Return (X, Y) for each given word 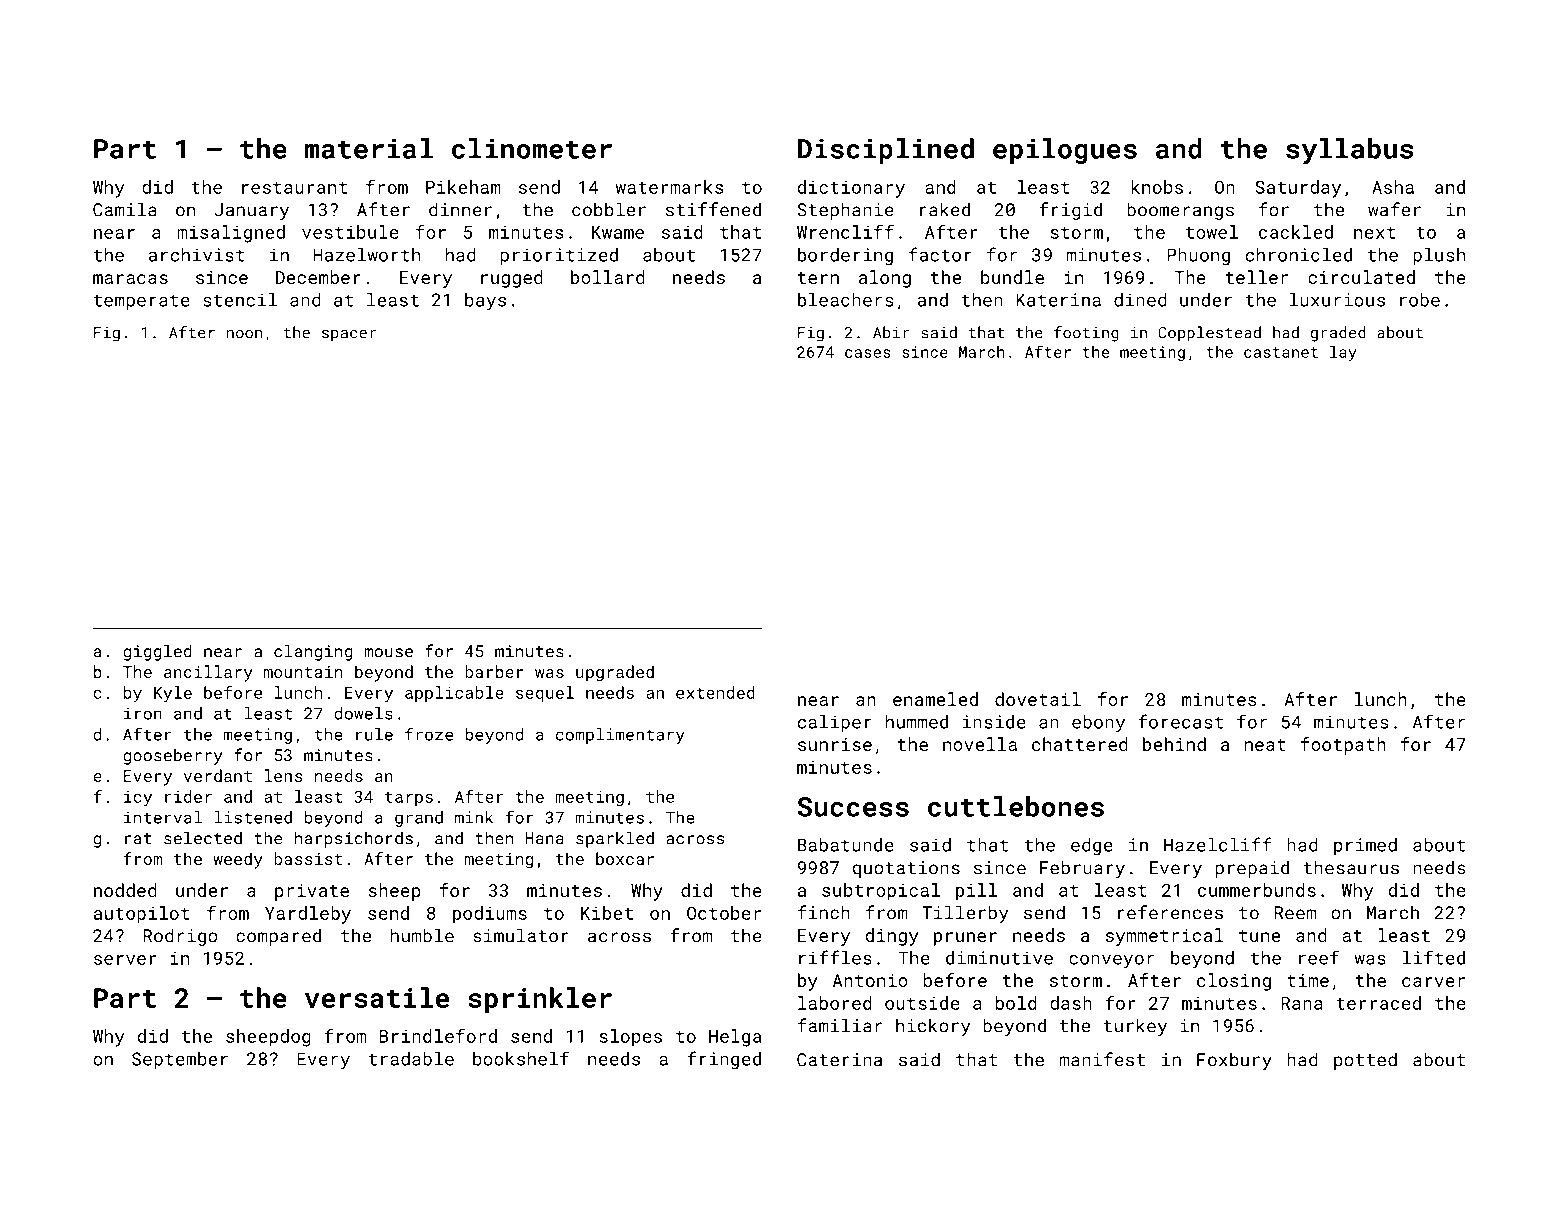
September (180, 1060)
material (369, 148)
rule (374, 734)
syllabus (1349, 151)
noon (244, 334)
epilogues (1065, 151)
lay (1343, 353)
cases (868, 353)
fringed (724, 1060)
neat (1265, 745)
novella (980, 744)
